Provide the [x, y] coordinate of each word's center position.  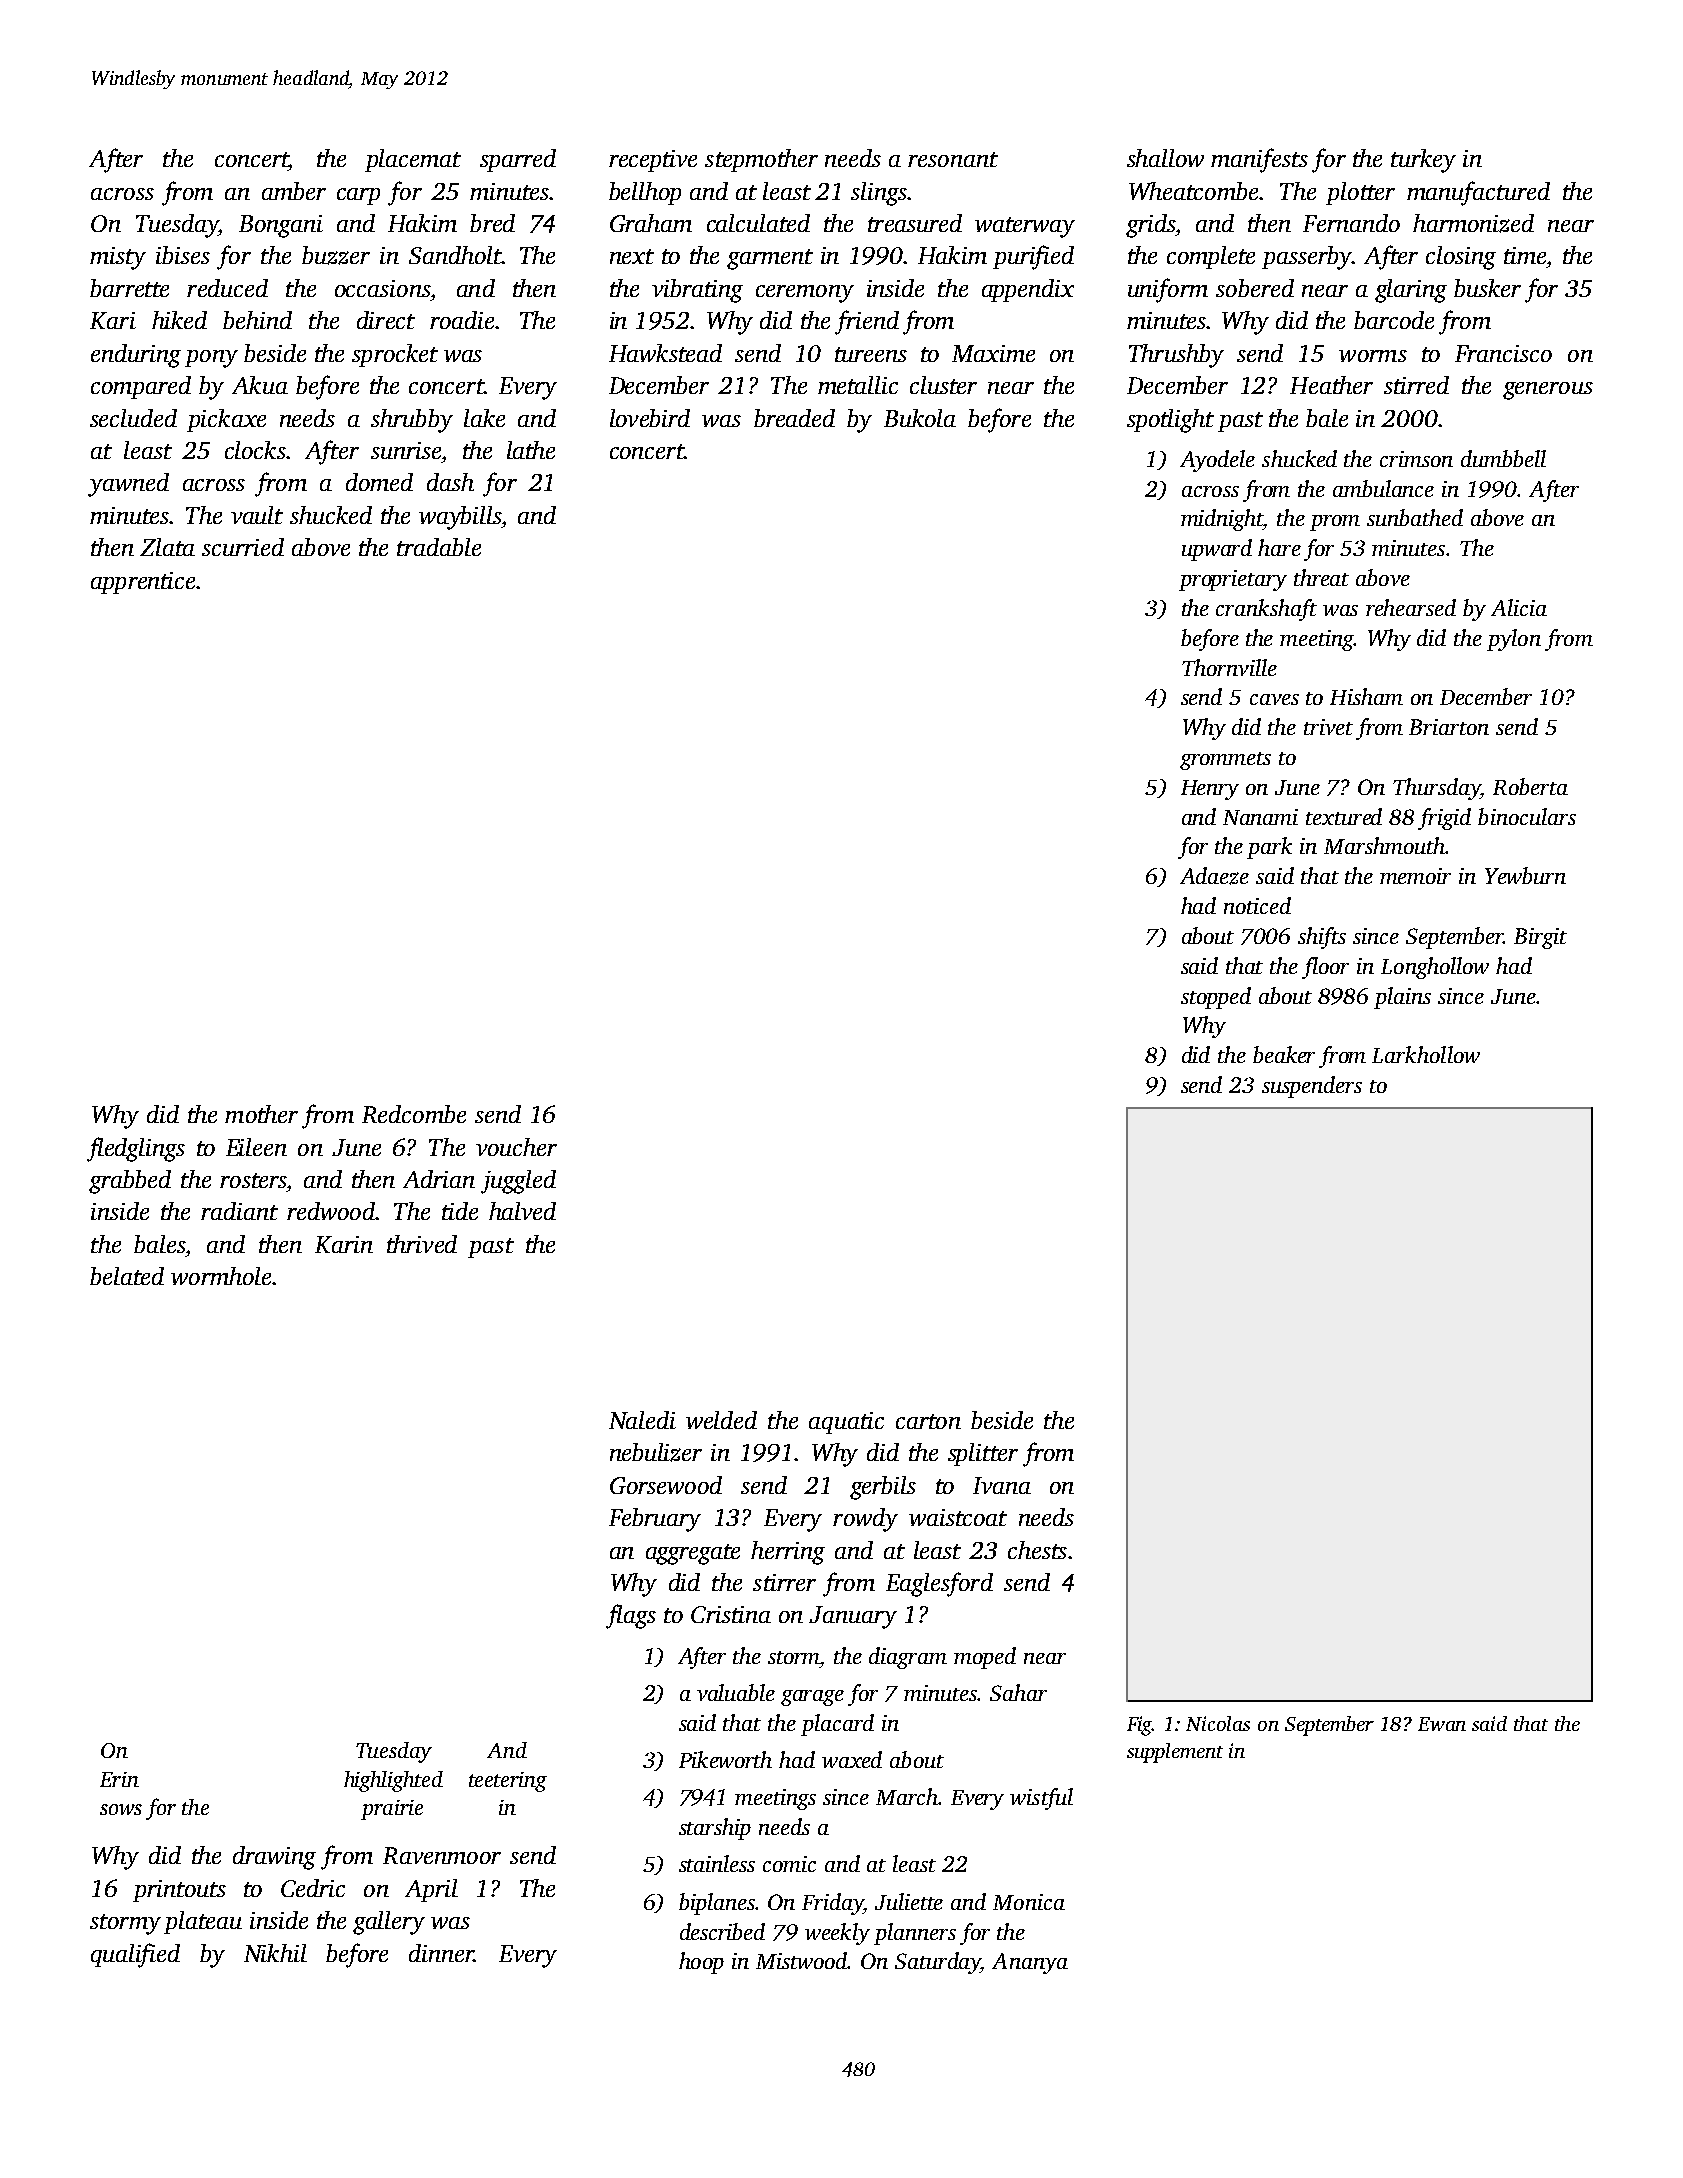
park [1269, 848]
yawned [128, 485]
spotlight [1170, 421]
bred [492, 223]
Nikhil [275, 1953]
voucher [516, 1147]
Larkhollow [1426, 1054]
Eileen [256, 1147]
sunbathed [1415, 517]
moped [985, 1658]
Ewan [1442, 1724]
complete [1211, 257]
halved [522, 1211]
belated [127, 1276]
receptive [653, 161]
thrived [422, 1244]
